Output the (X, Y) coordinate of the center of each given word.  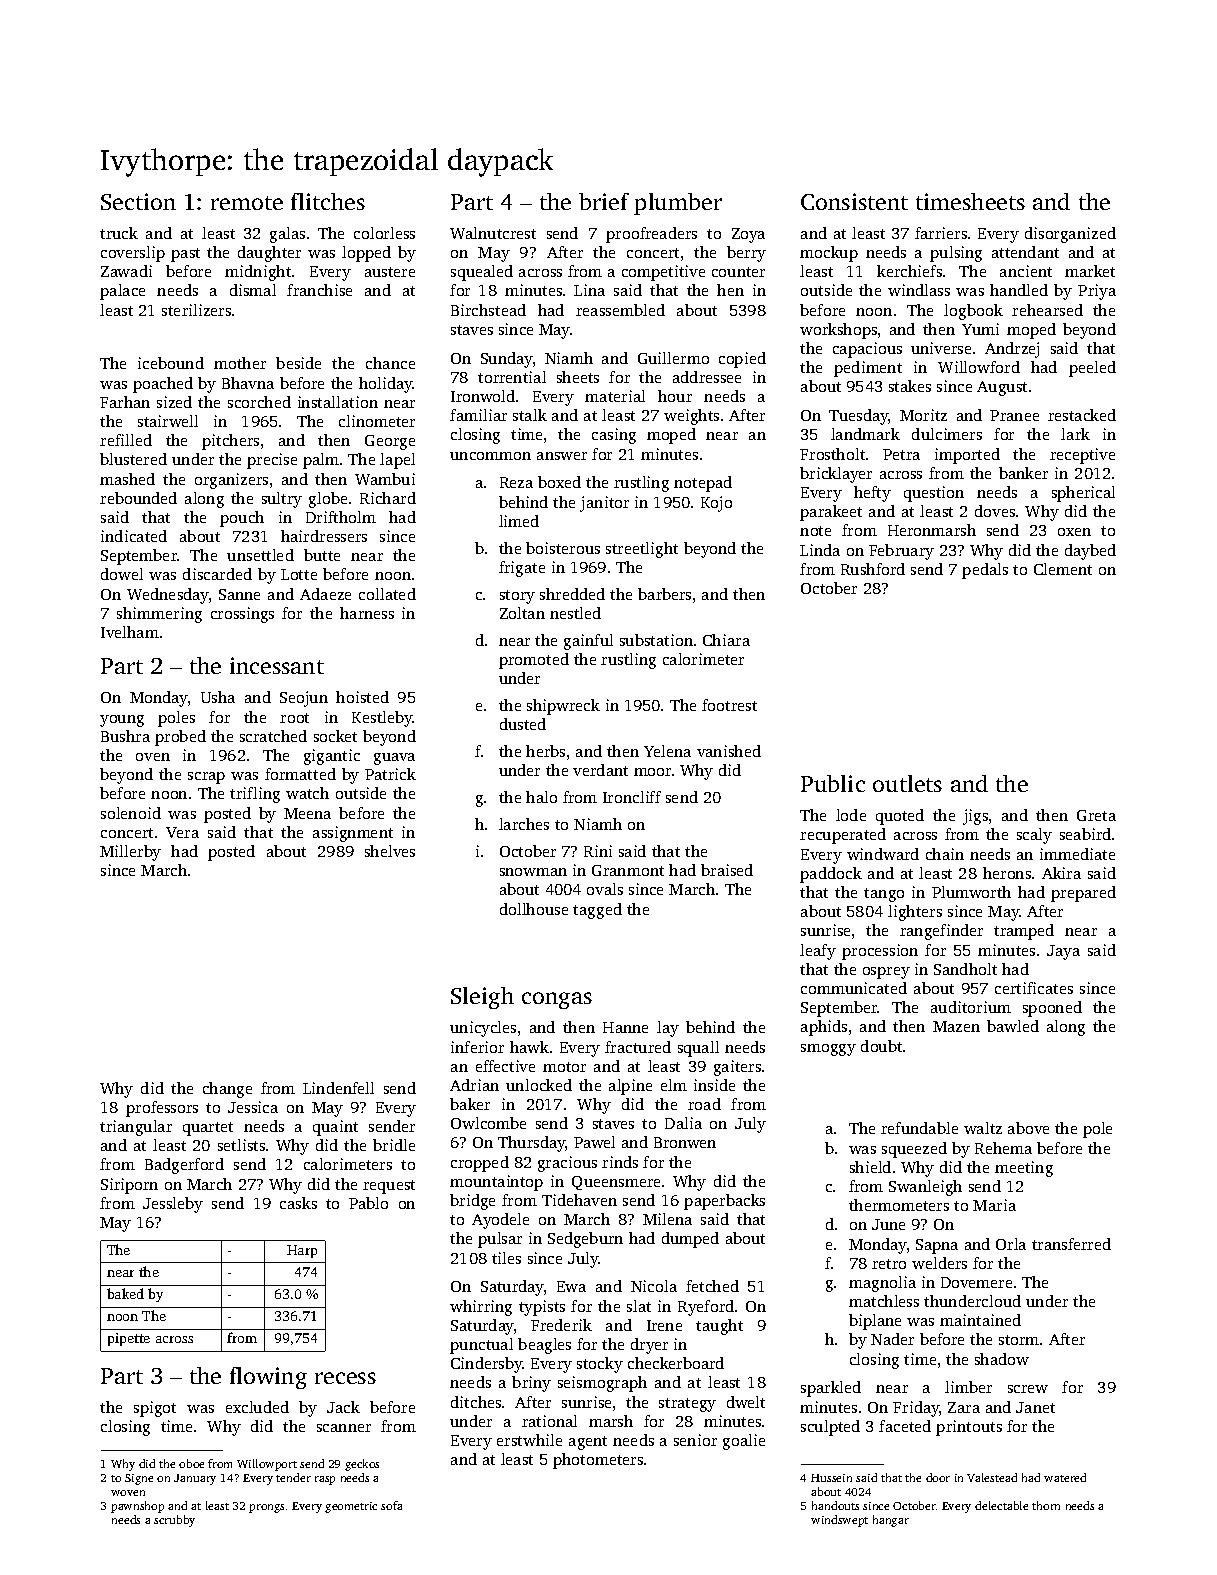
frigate (522, 569)
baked (125, 1293)
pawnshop (137, 1507)
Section (138, 201)
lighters (915, 913)
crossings (242, 615)
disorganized (1070, 235)
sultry (282, 500)
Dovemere (976, 1282)
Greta (1096, 815)
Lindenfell (338, 1088)
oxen (1074, 532)
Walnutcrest (493, 233)
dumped (690, 1240)
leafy (818, 952)
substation (656, 640)
